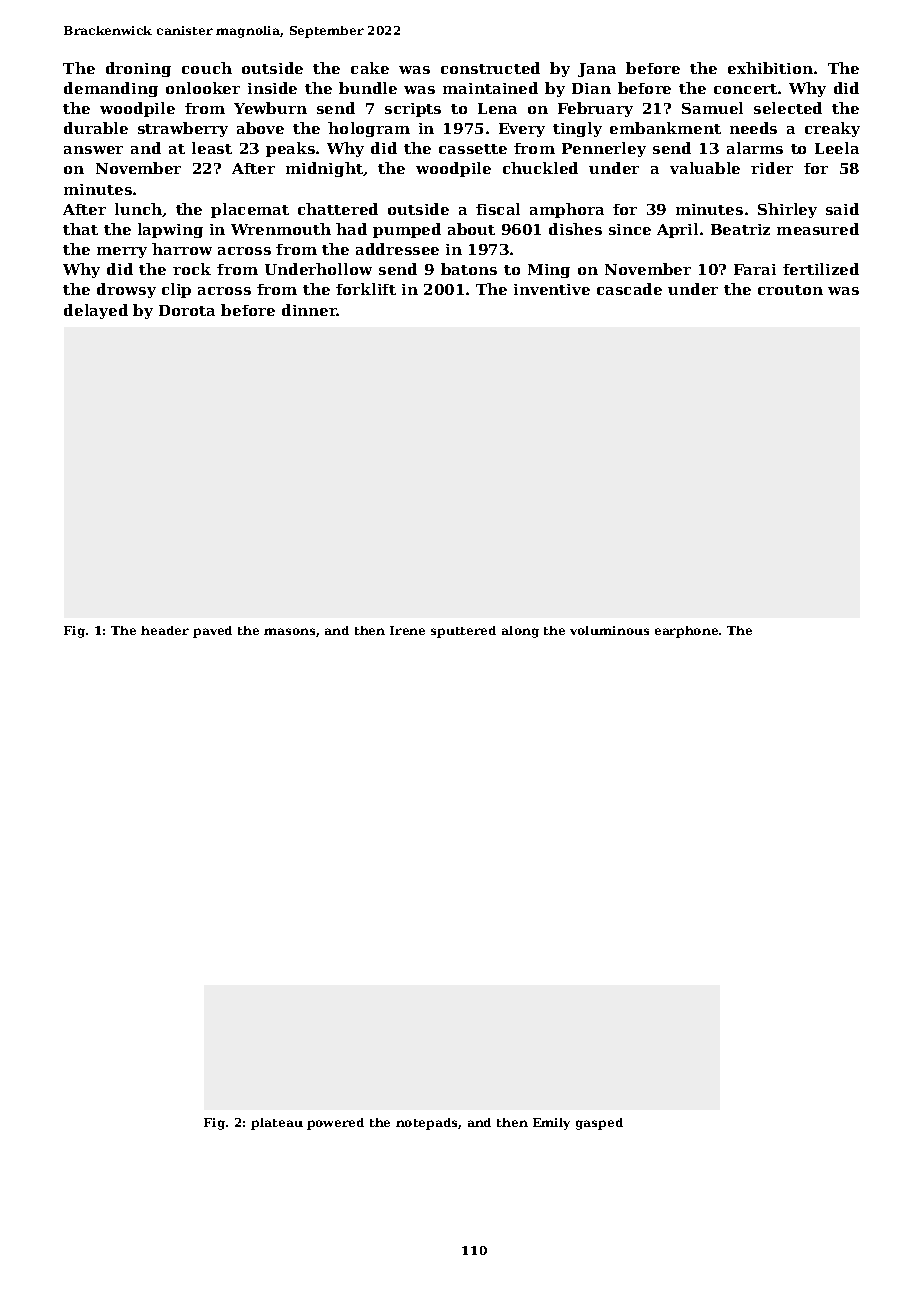 The height and width of the screenshot is (1308, 924). I want to click on earphone, so click(686, 632).
